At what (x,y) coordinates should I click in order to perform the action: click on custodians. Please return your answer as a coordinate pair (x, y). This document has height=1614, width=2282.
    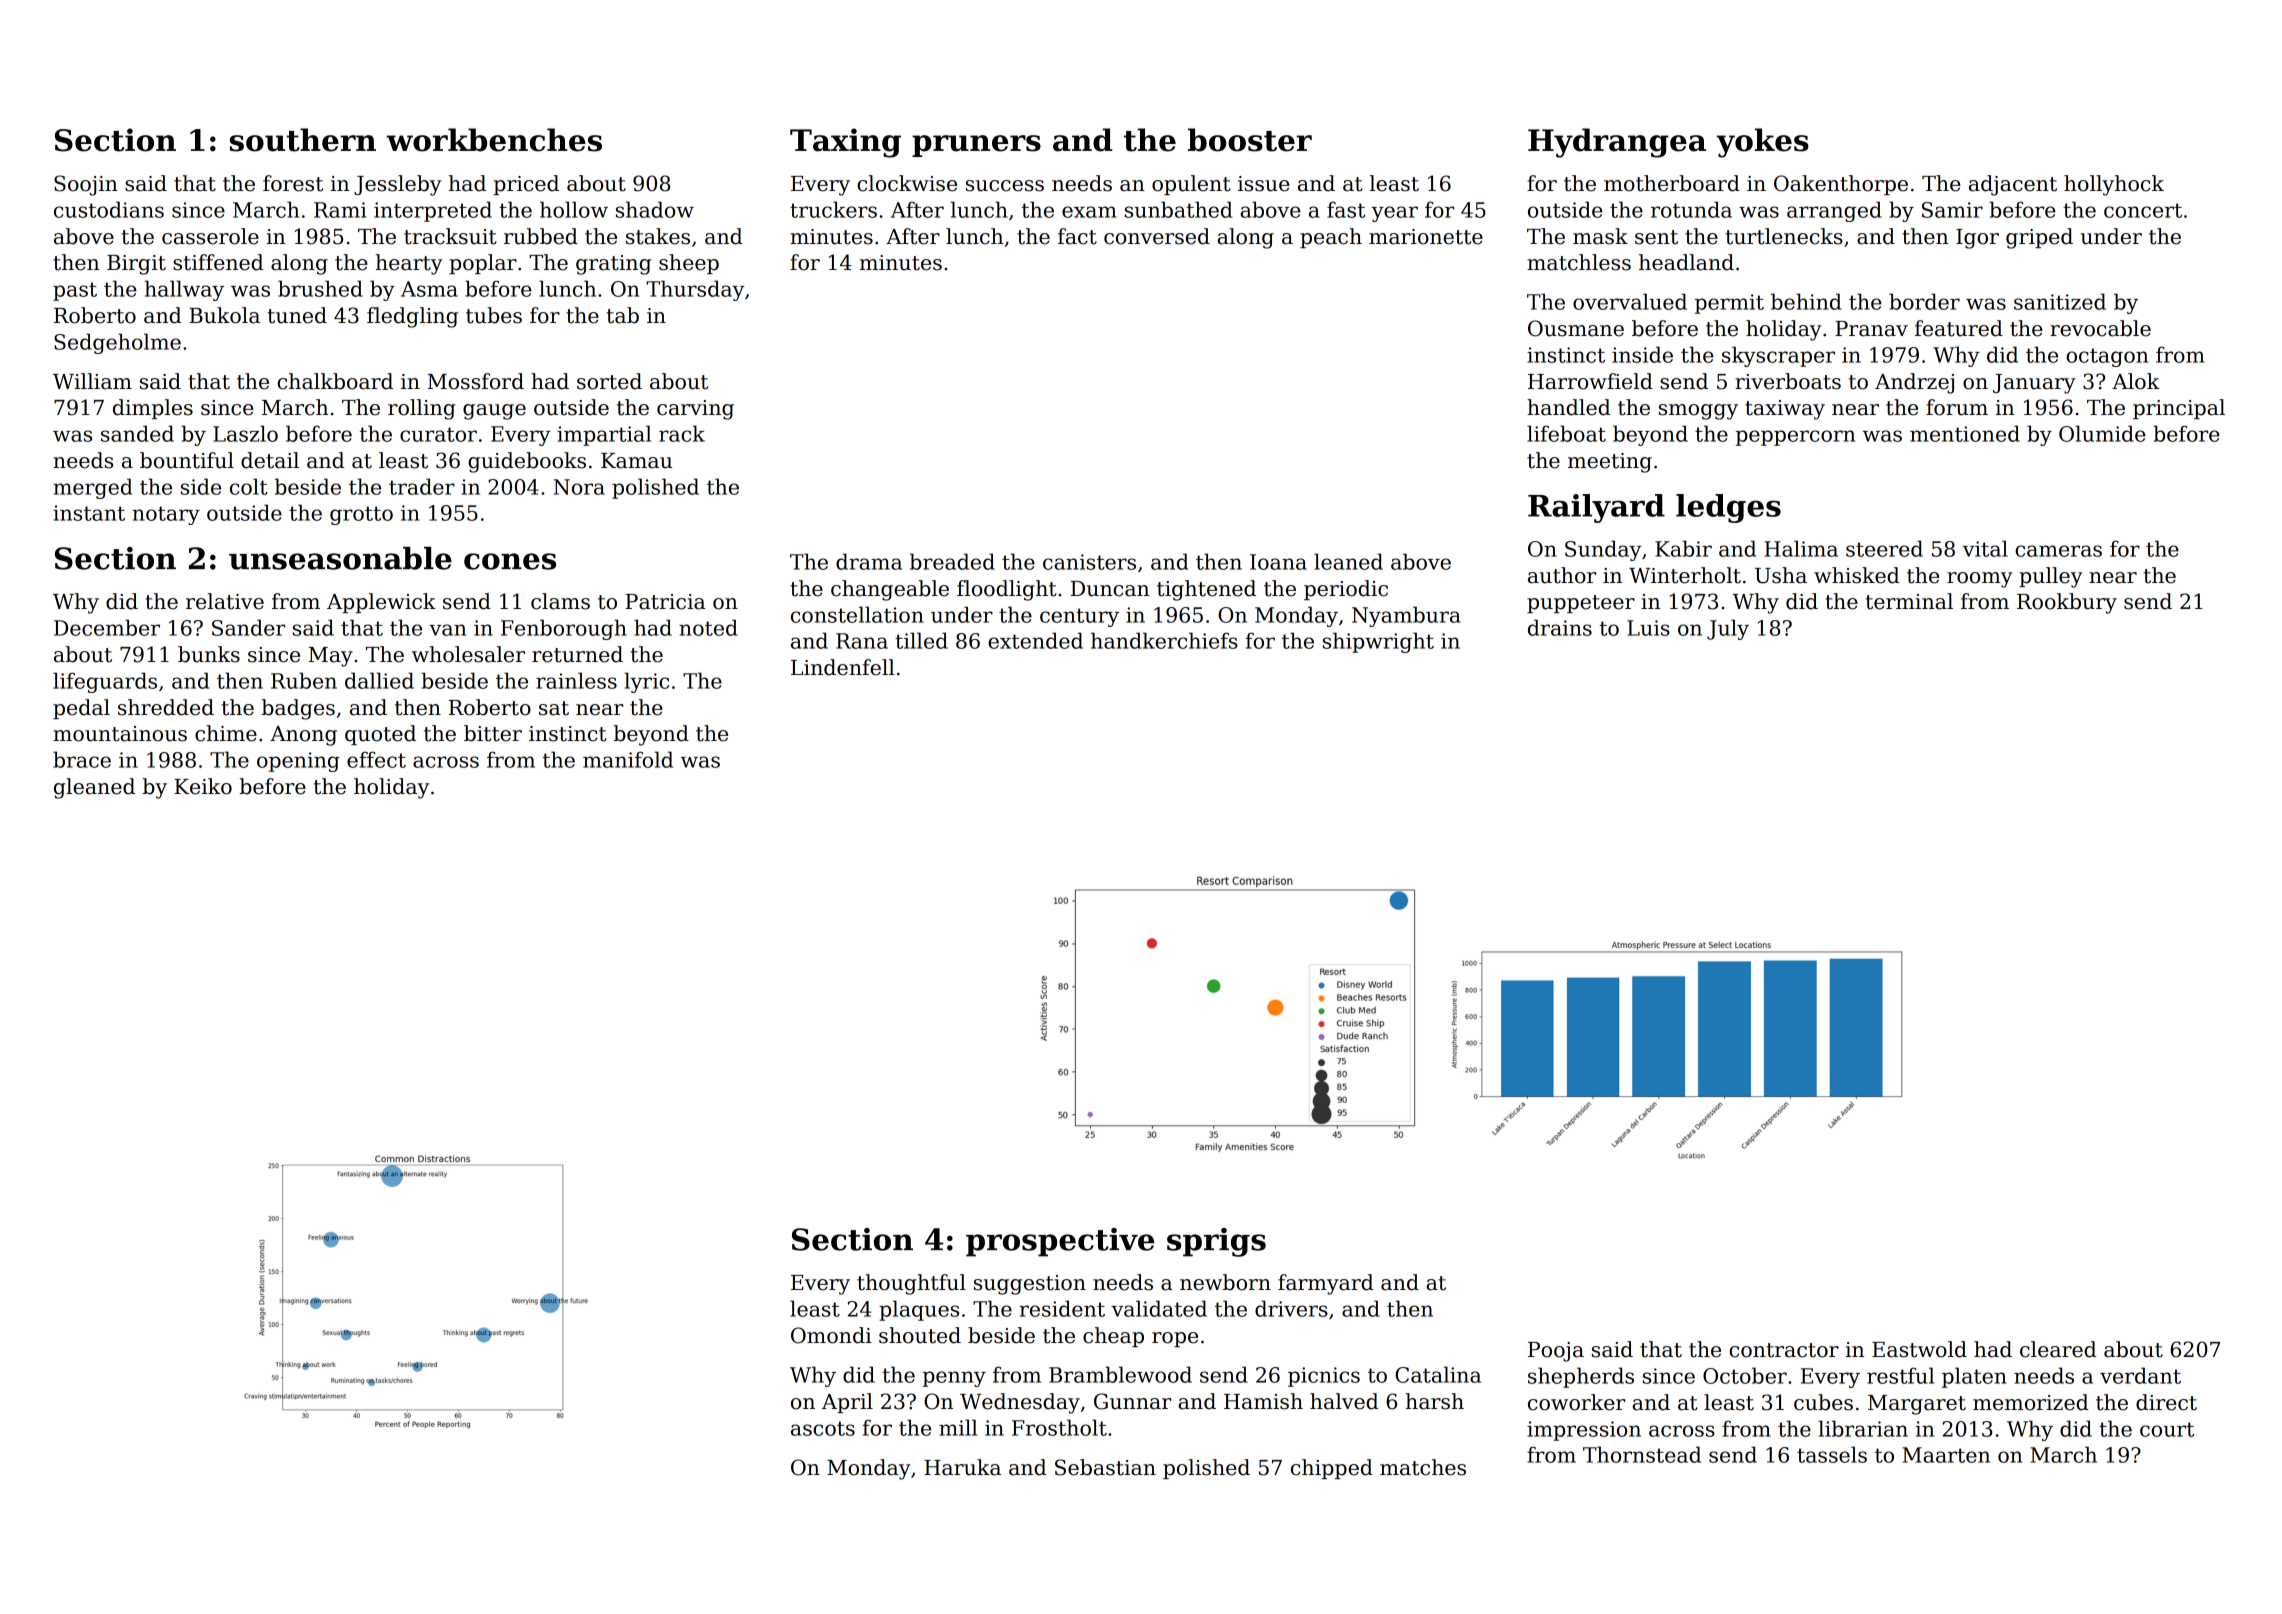
    Looking at the image, I should click on (109, 209).
